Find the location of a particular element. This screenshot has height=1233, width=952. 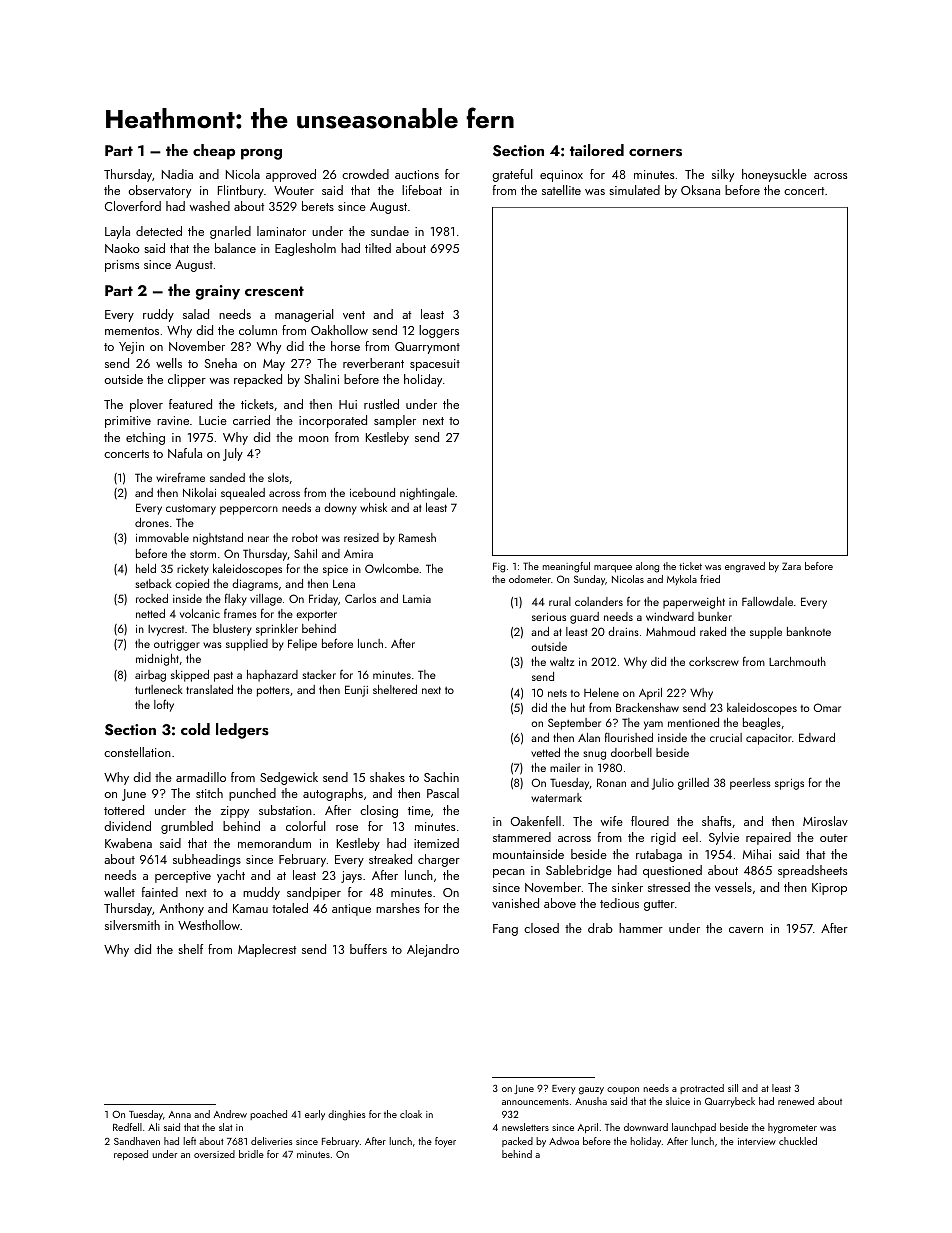

banknote is located at coordinates (809, 631).
